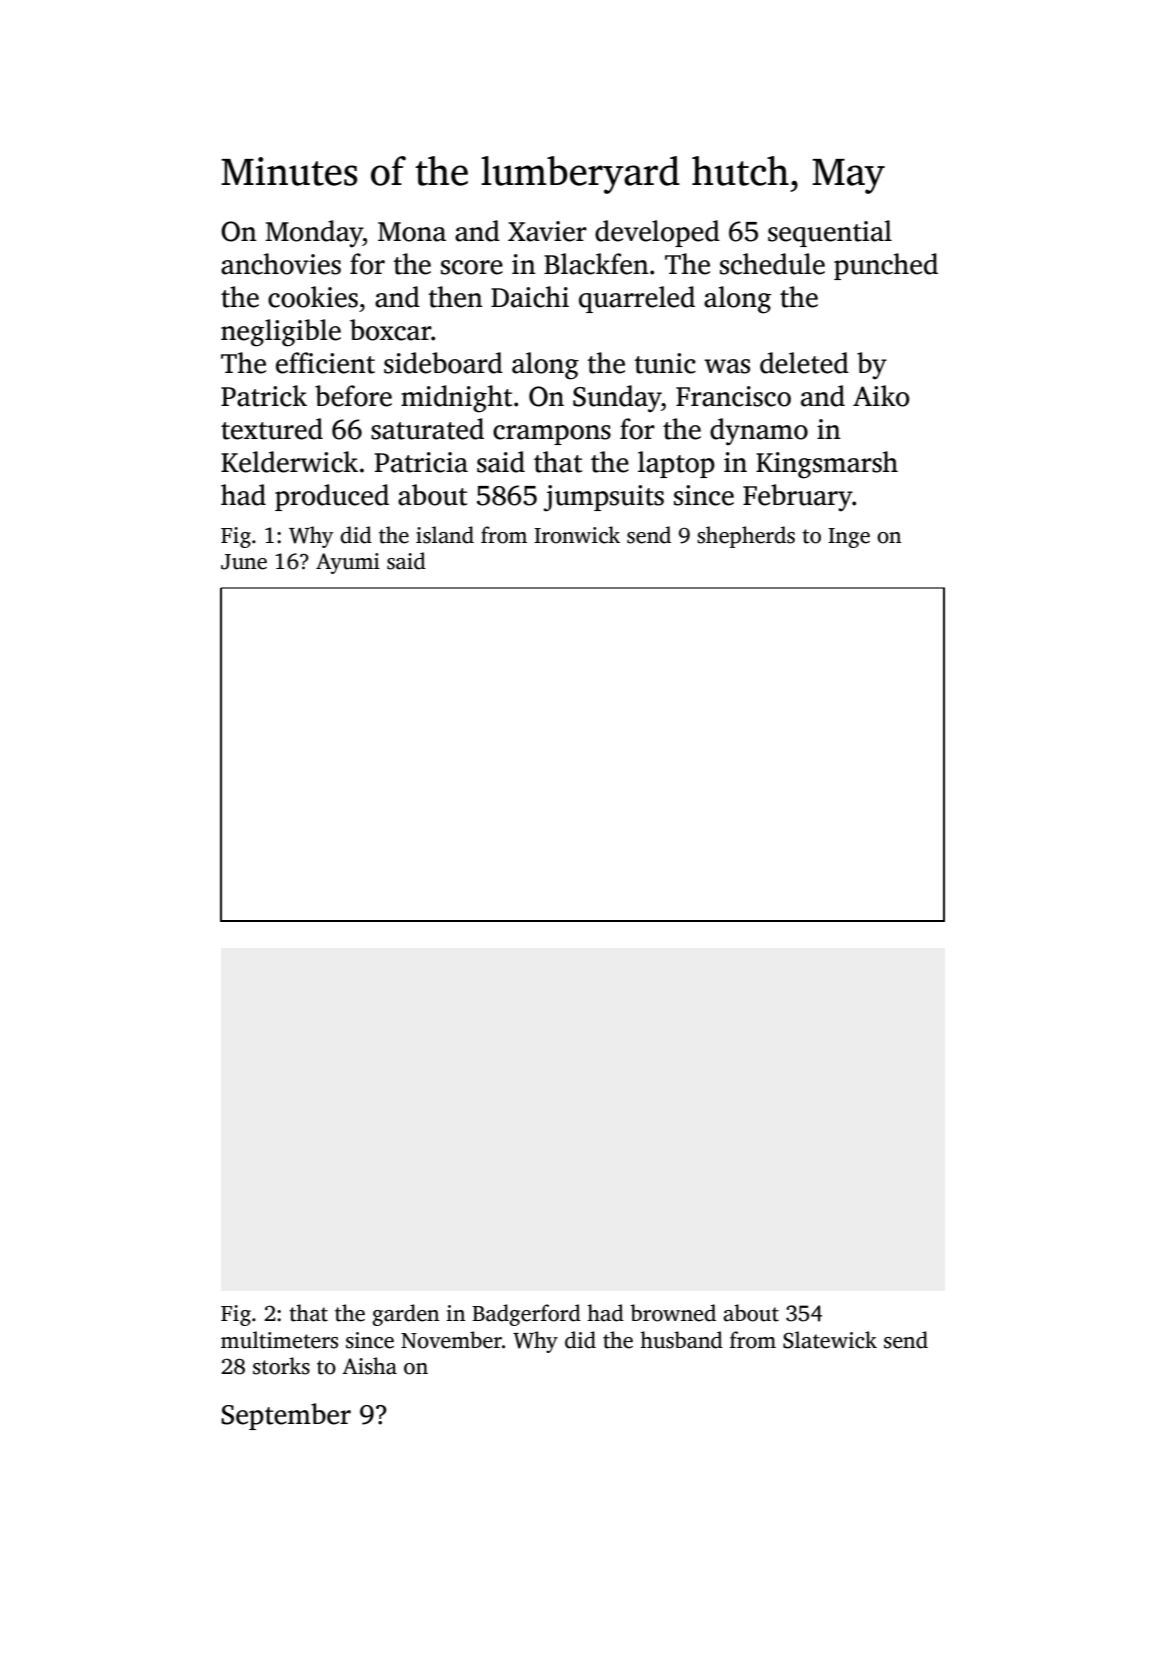 The image size is (1165, 1654). Describe the element at coordinates (746, 537) in the screenshot. I see `shepherds` at that location.
